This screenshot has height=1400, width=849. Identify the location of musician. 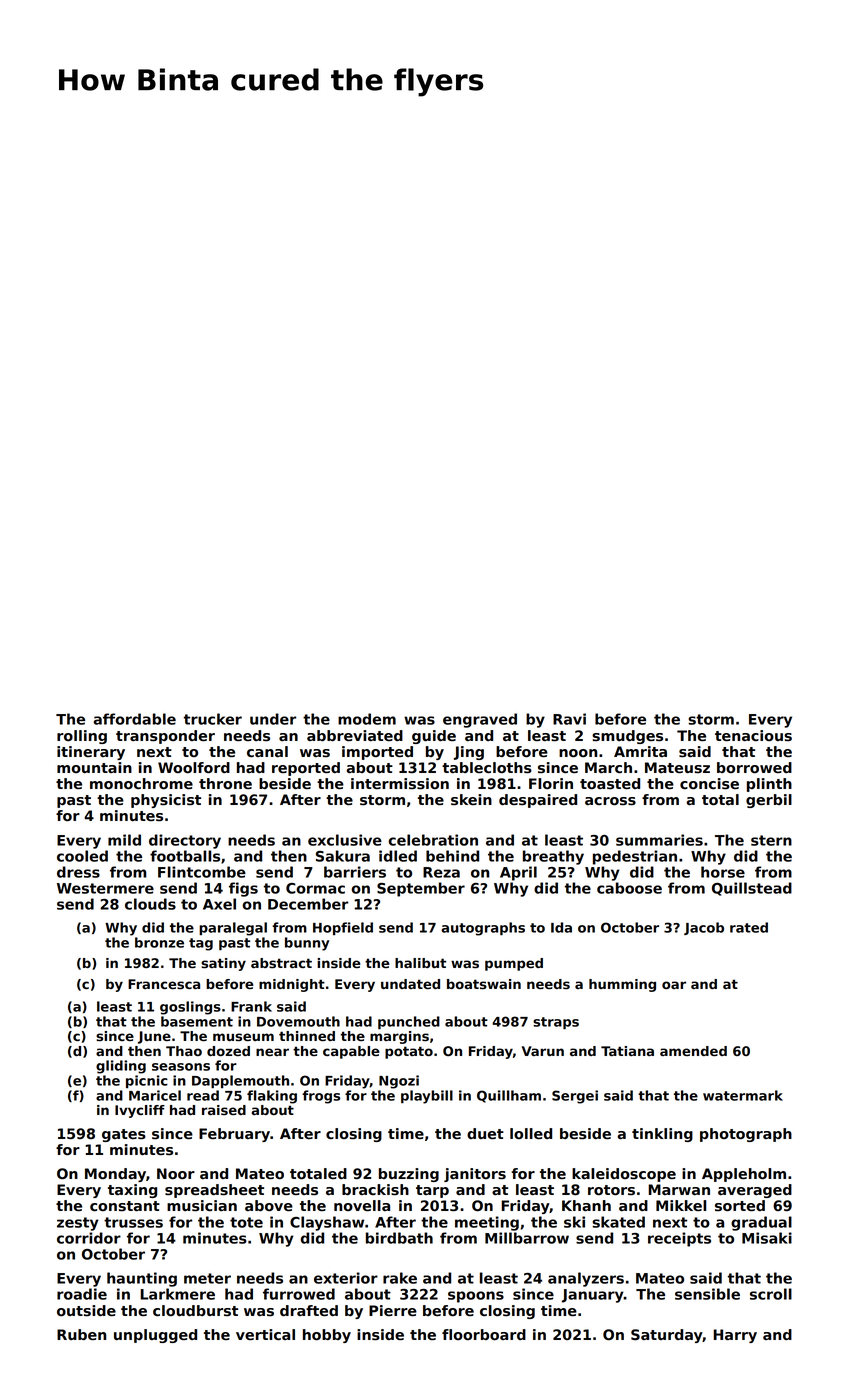
(202, 1206).
